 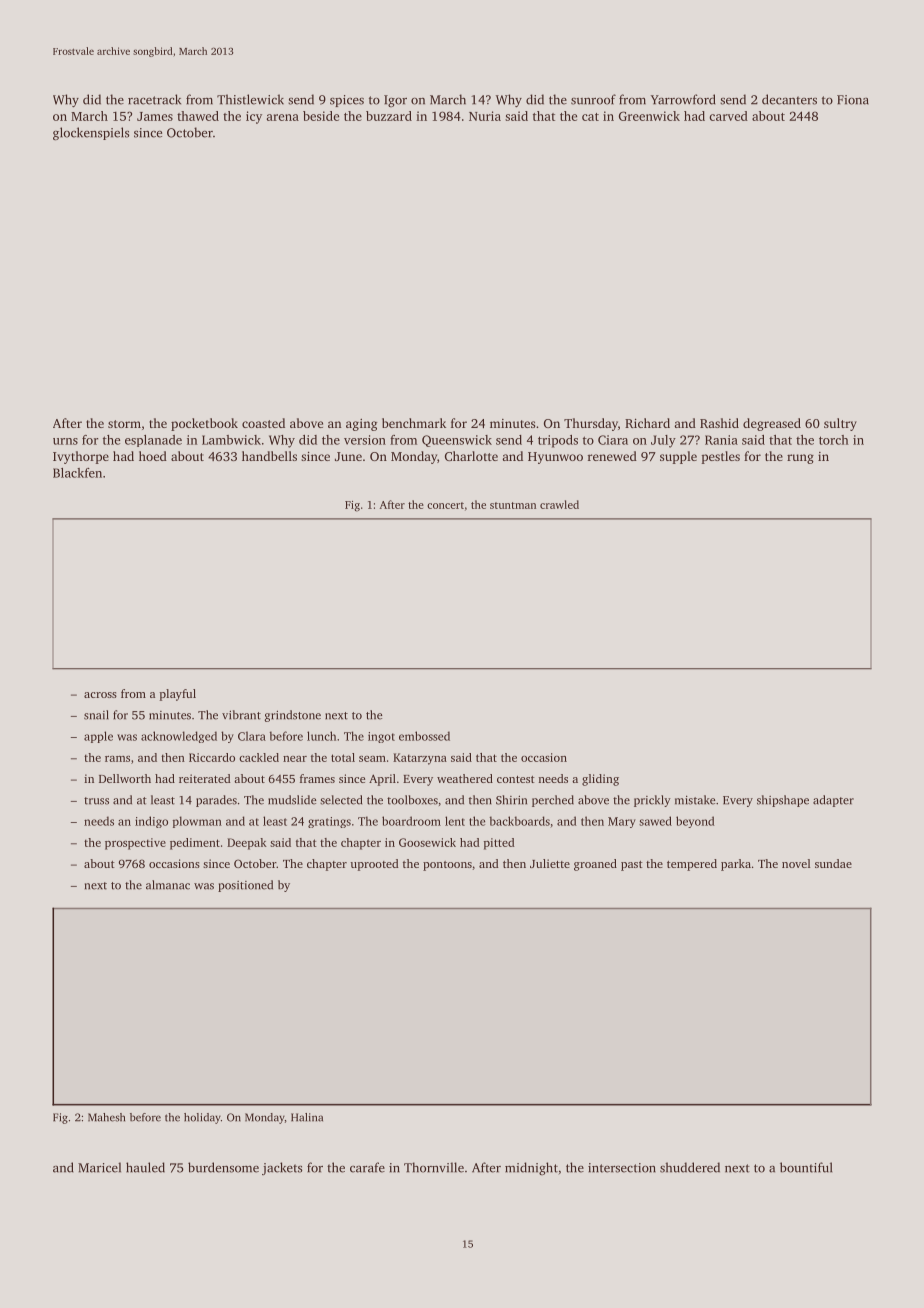 I want to click on sultry, so click(x=840, y=424).
